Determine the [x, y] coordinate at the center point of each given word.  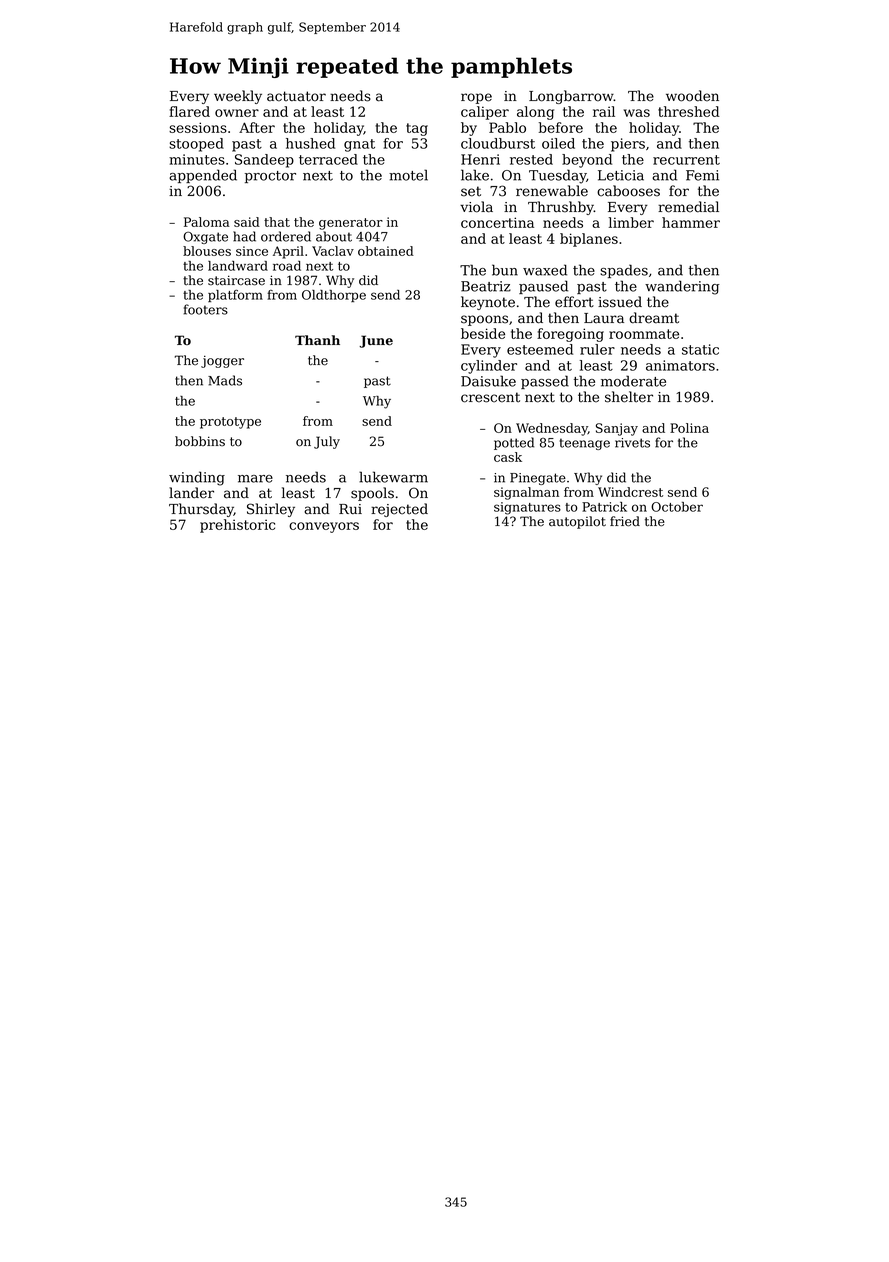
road [287, 266]
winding [197, 478]
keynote [488, 303]
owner [237, 113]
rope [476, 98]
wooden [692, 96]
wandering [682, 287]
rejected [399, 510]
